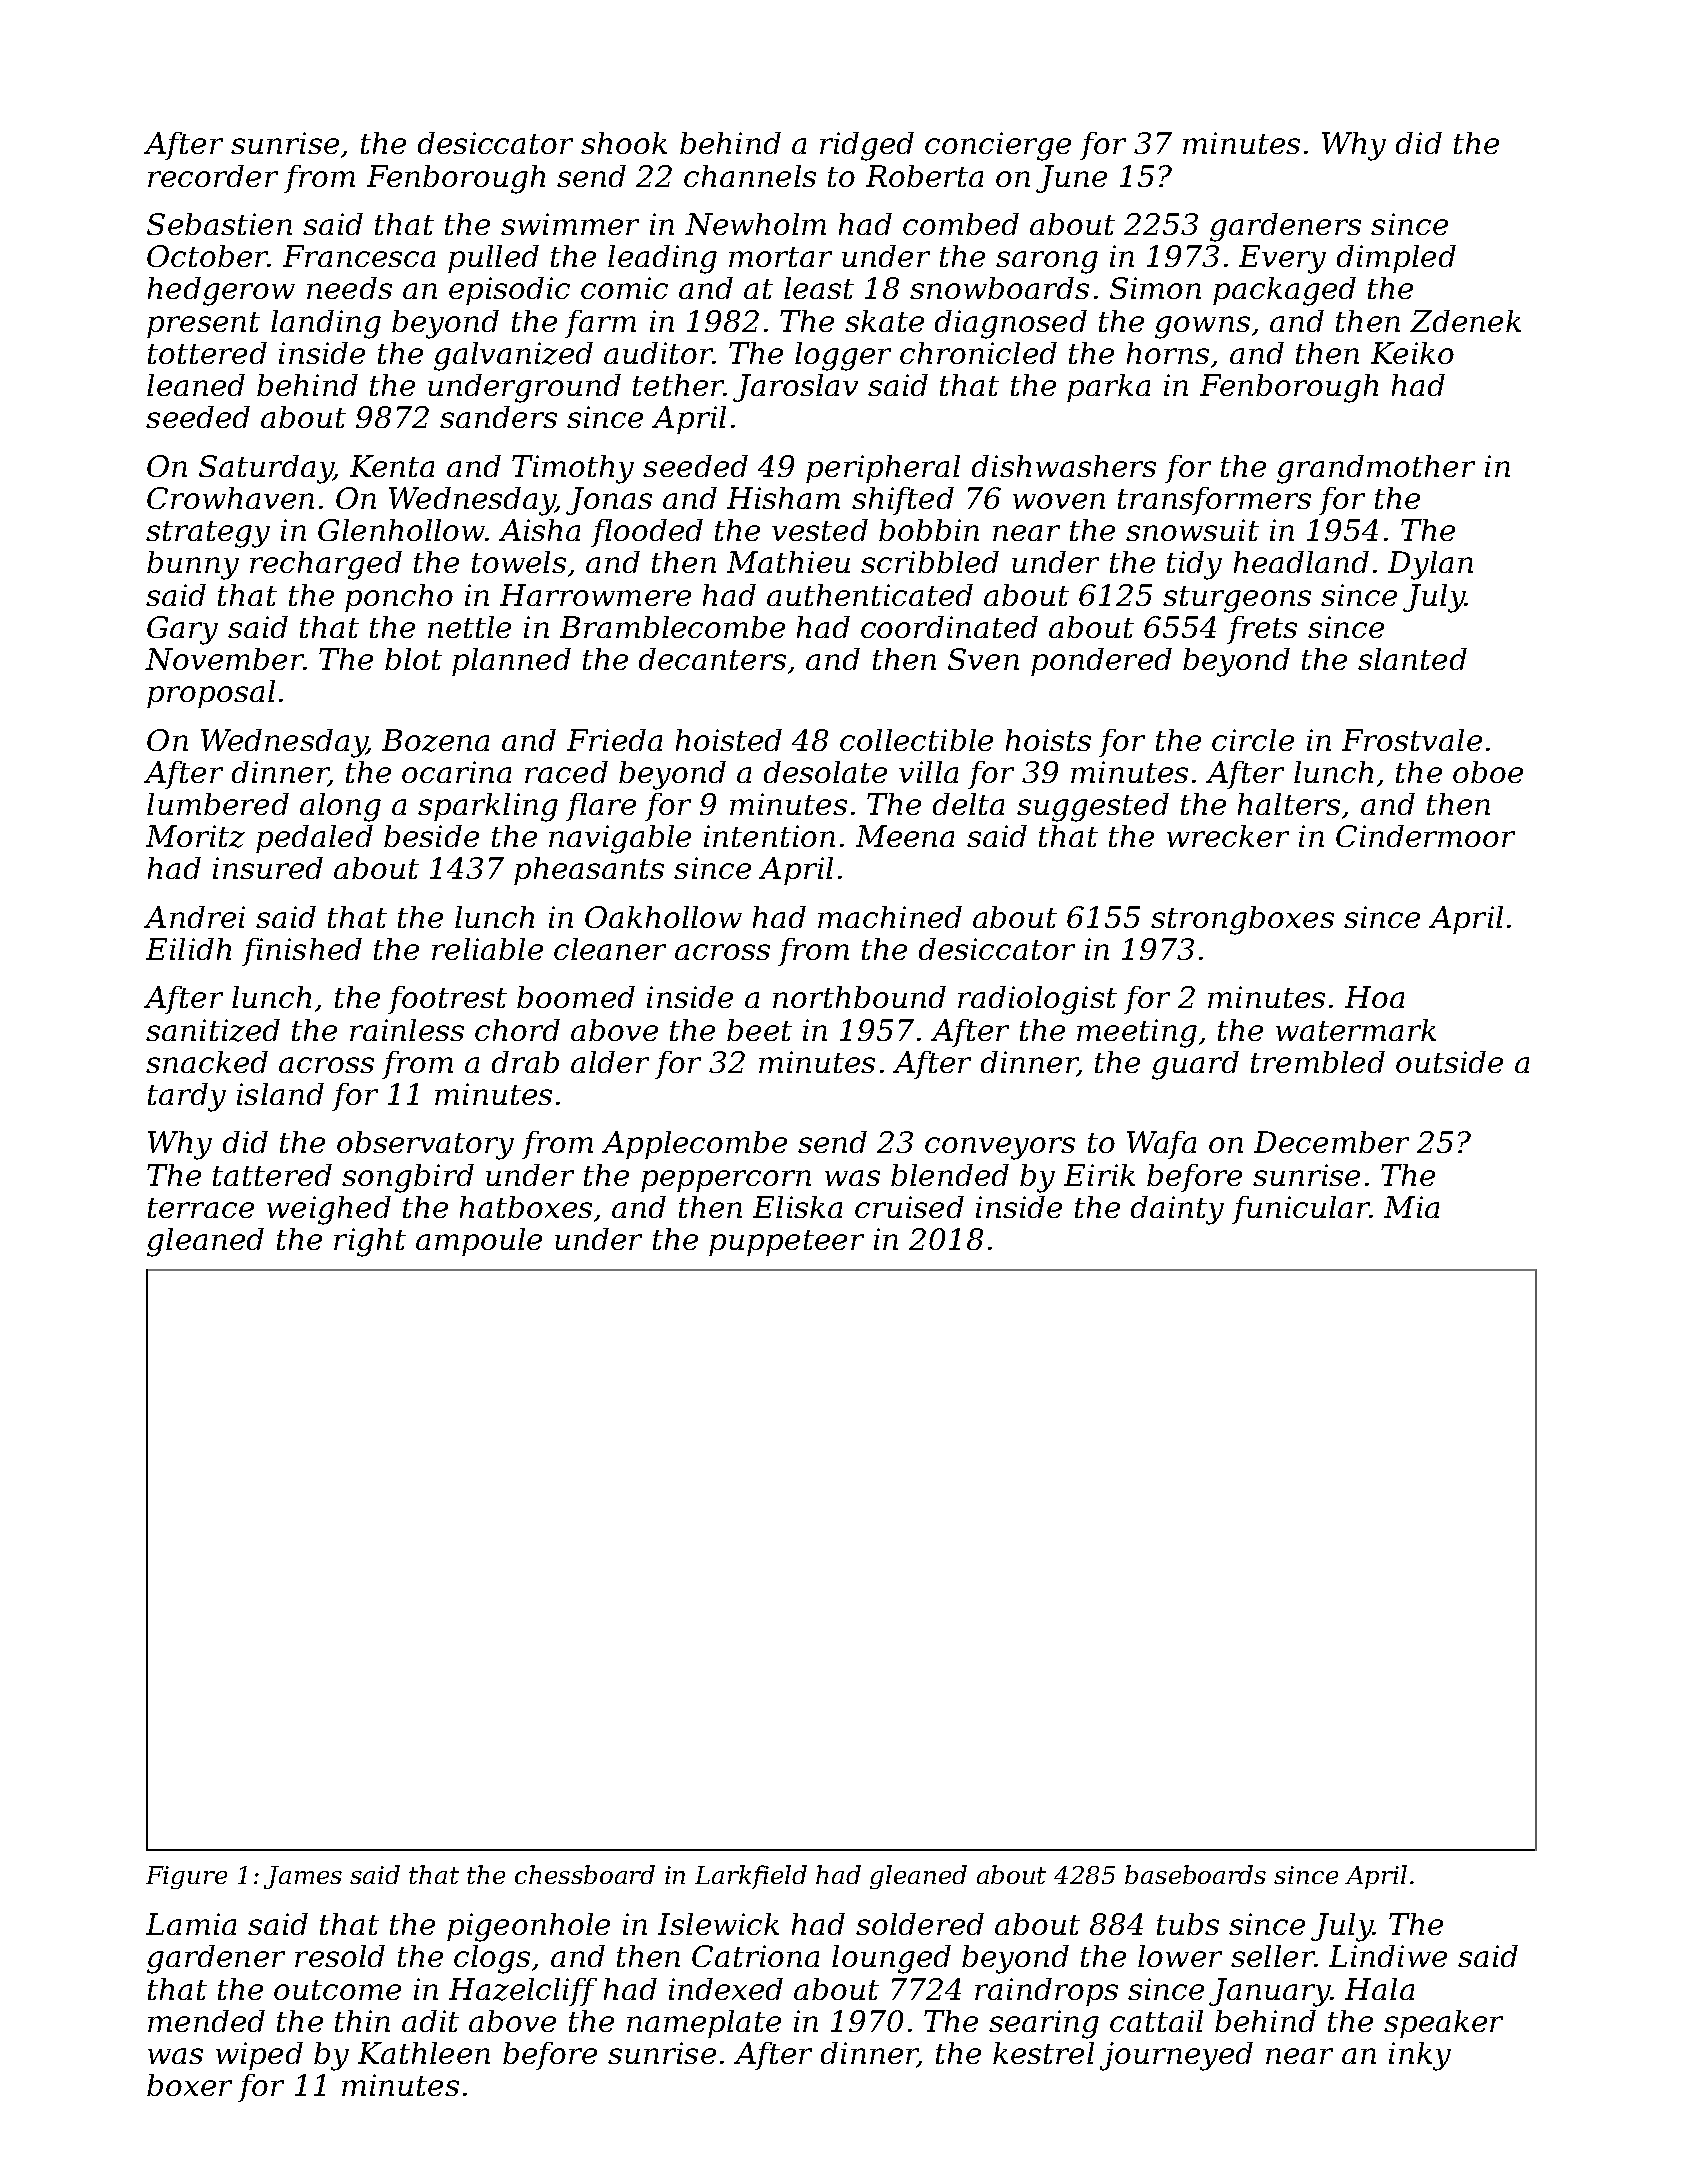 The height and width of the screenshot is (2178, 1683). I want to click on chessboard, so click(585, 1874).
